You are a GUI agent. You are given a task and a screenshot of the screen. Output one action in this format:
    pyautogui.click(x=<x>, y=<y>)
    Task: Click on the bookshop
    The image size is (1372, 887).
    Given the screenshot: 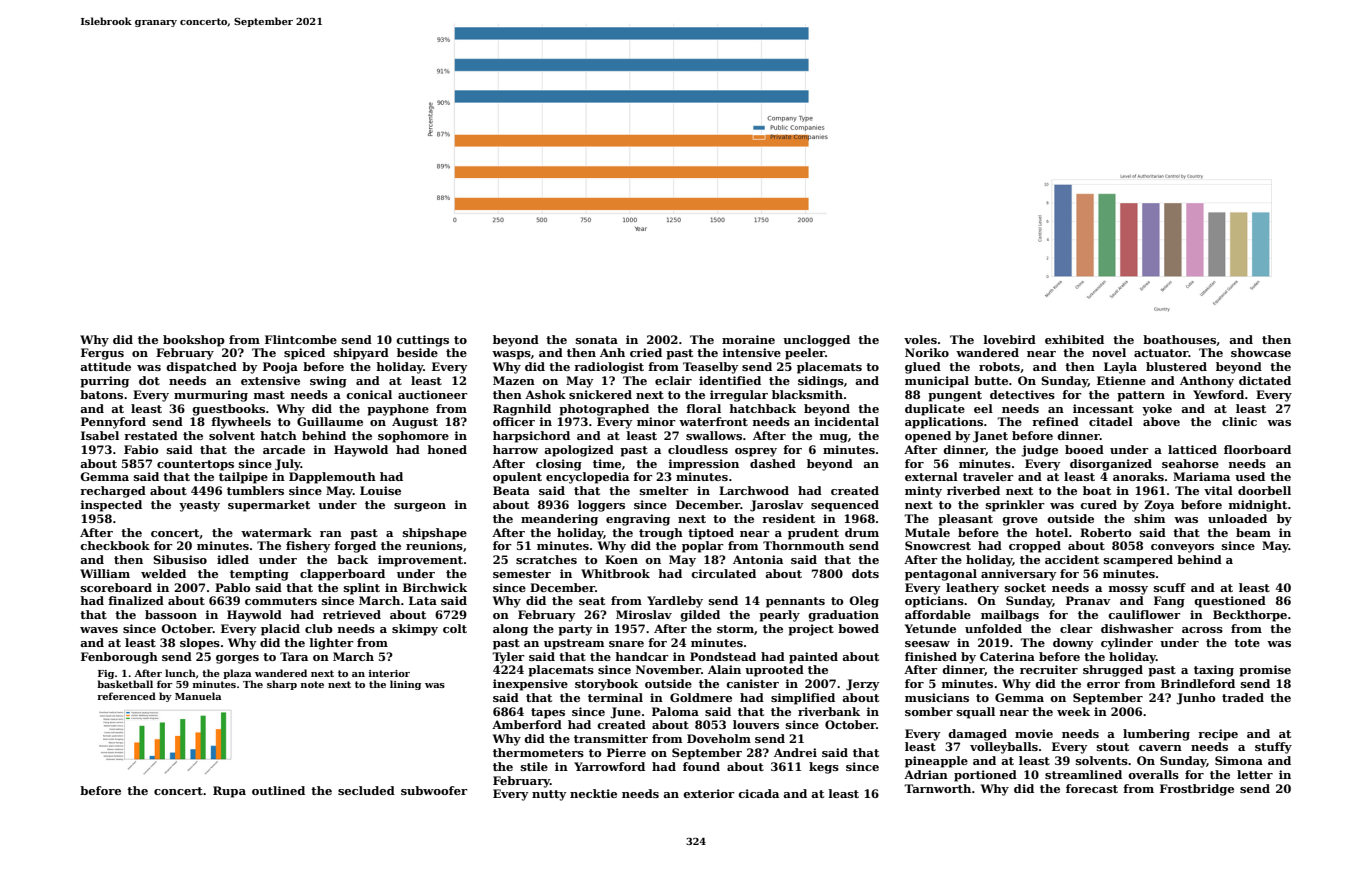 What is the action you would take?
    pyautogui.click(x=194, y=341)
